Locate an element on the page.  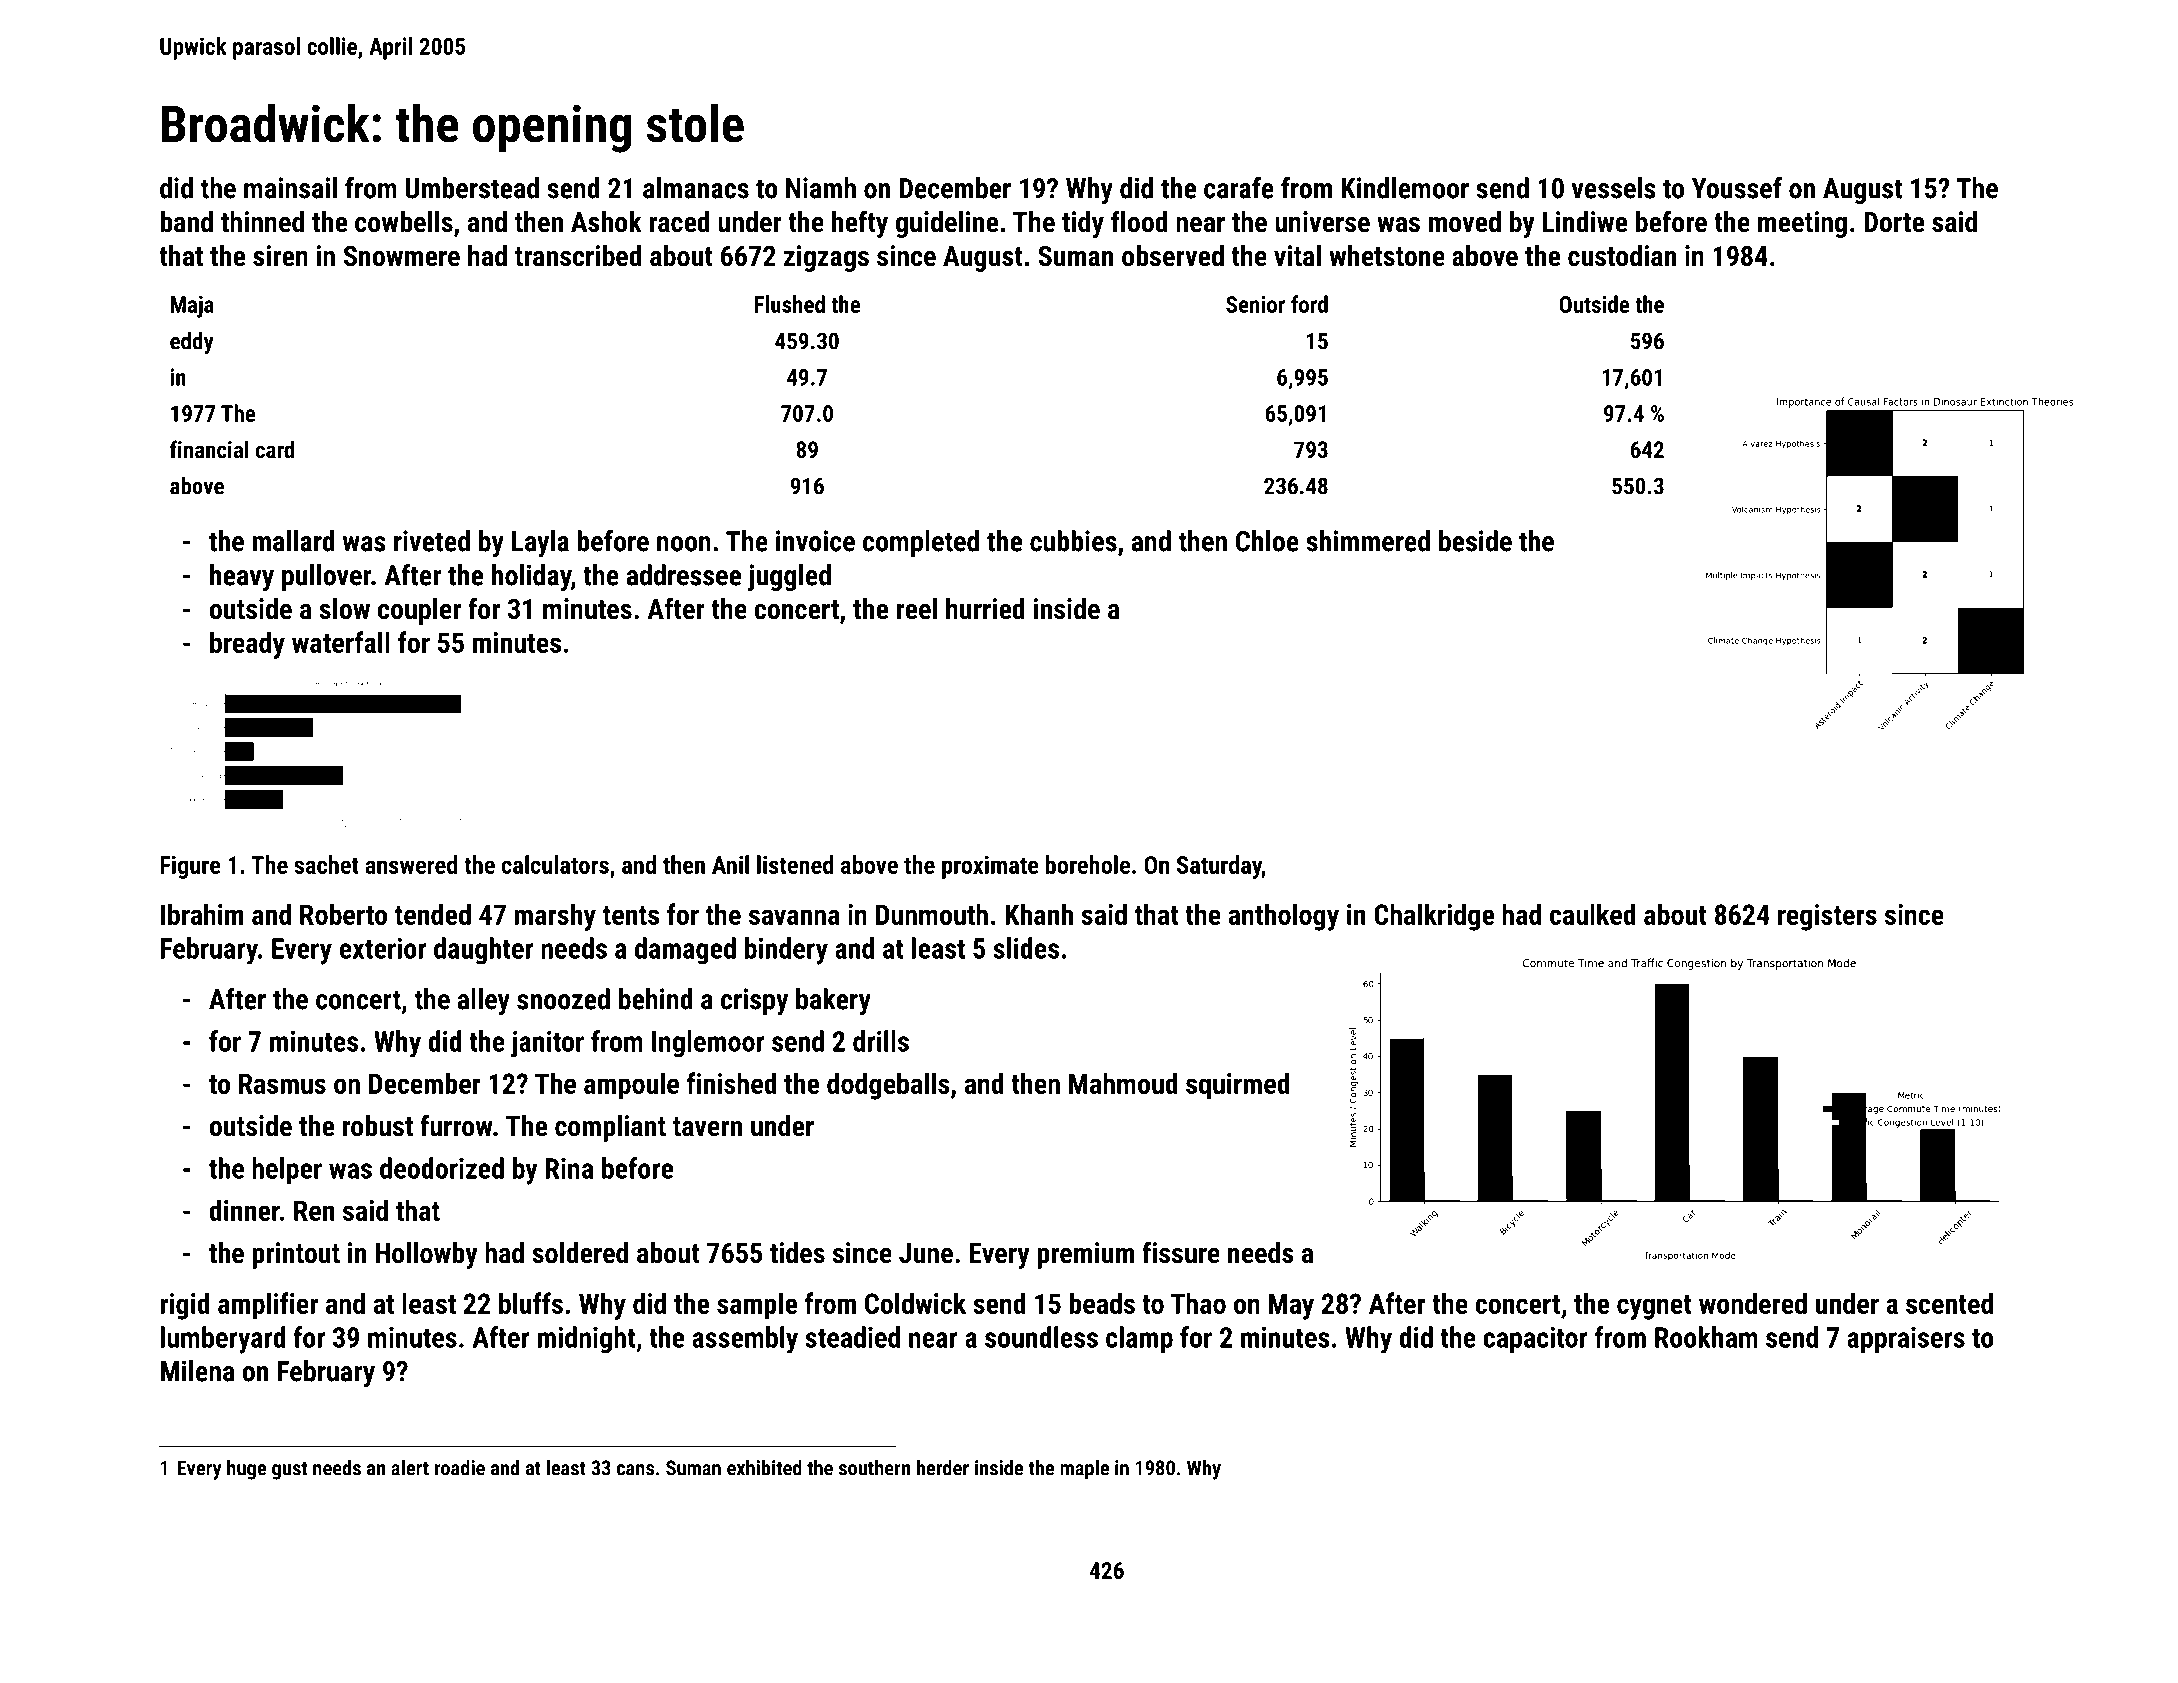
calculators is located at coordinates (555, 864).
